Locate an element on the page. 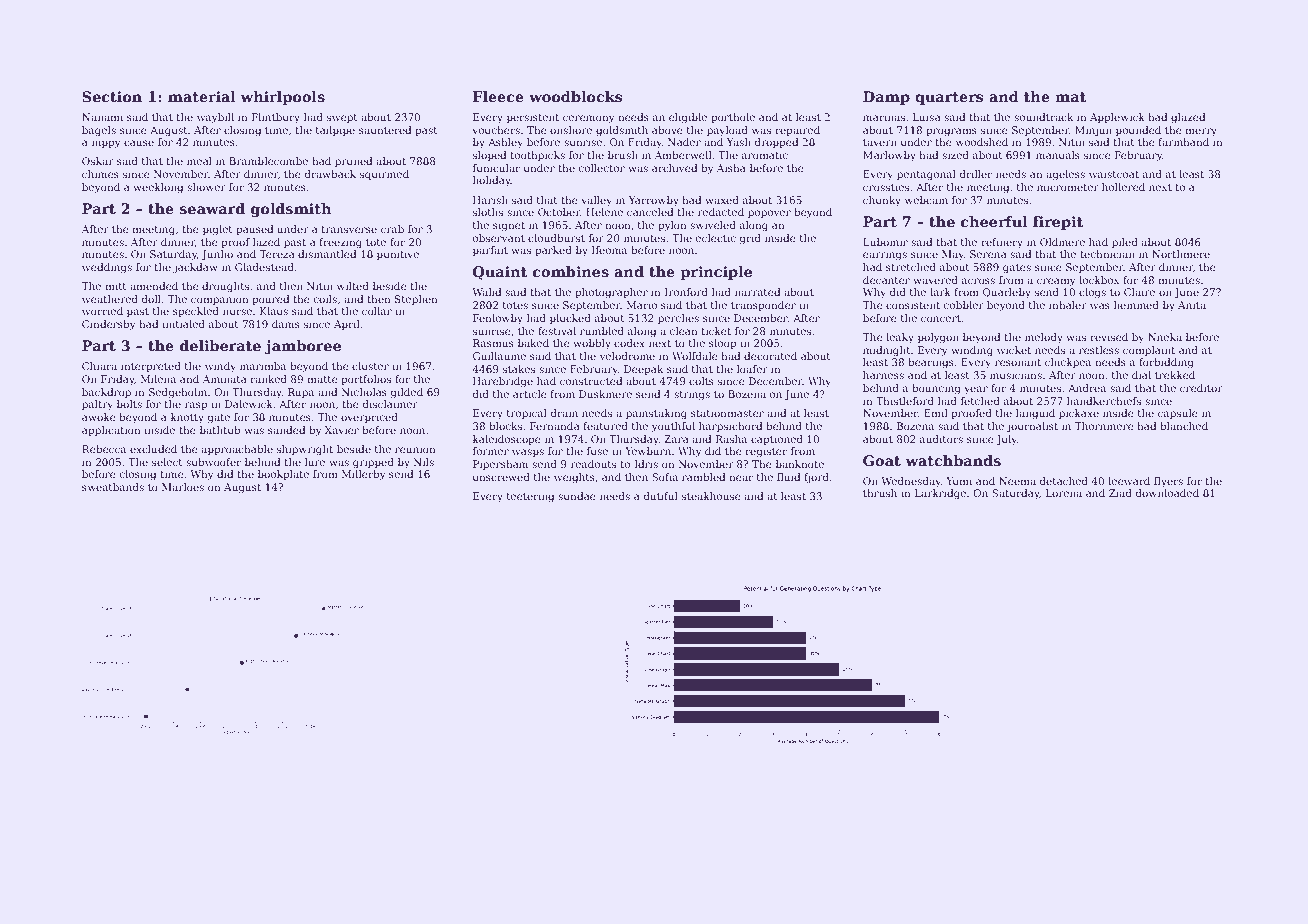  woodshed is located at coordinates (982, 142).
